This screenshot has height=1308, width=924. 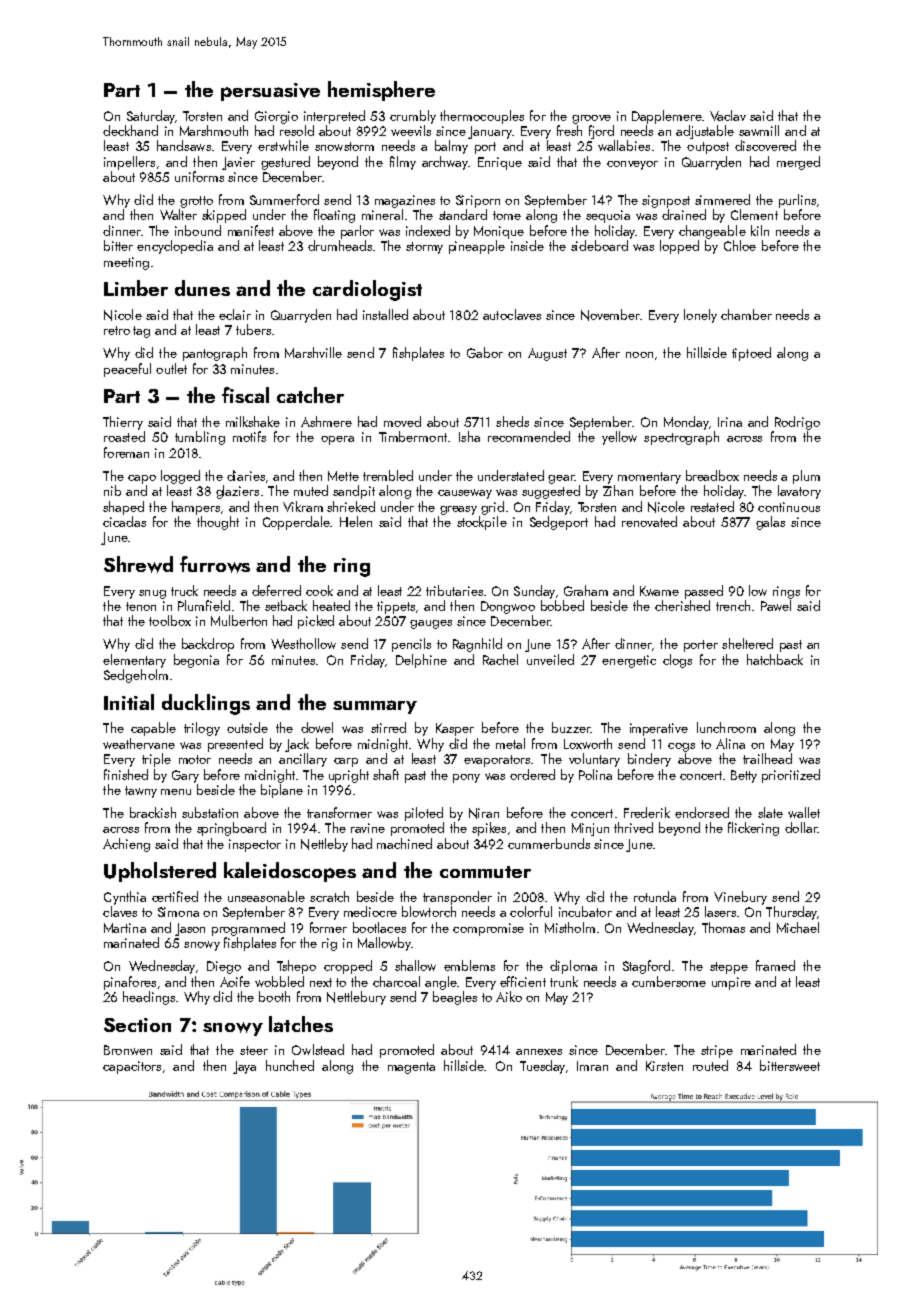 What do you see at coordinates (797, 423) in the screenshot?
I see `Rodrigo` at bounding box center [797, 423].
